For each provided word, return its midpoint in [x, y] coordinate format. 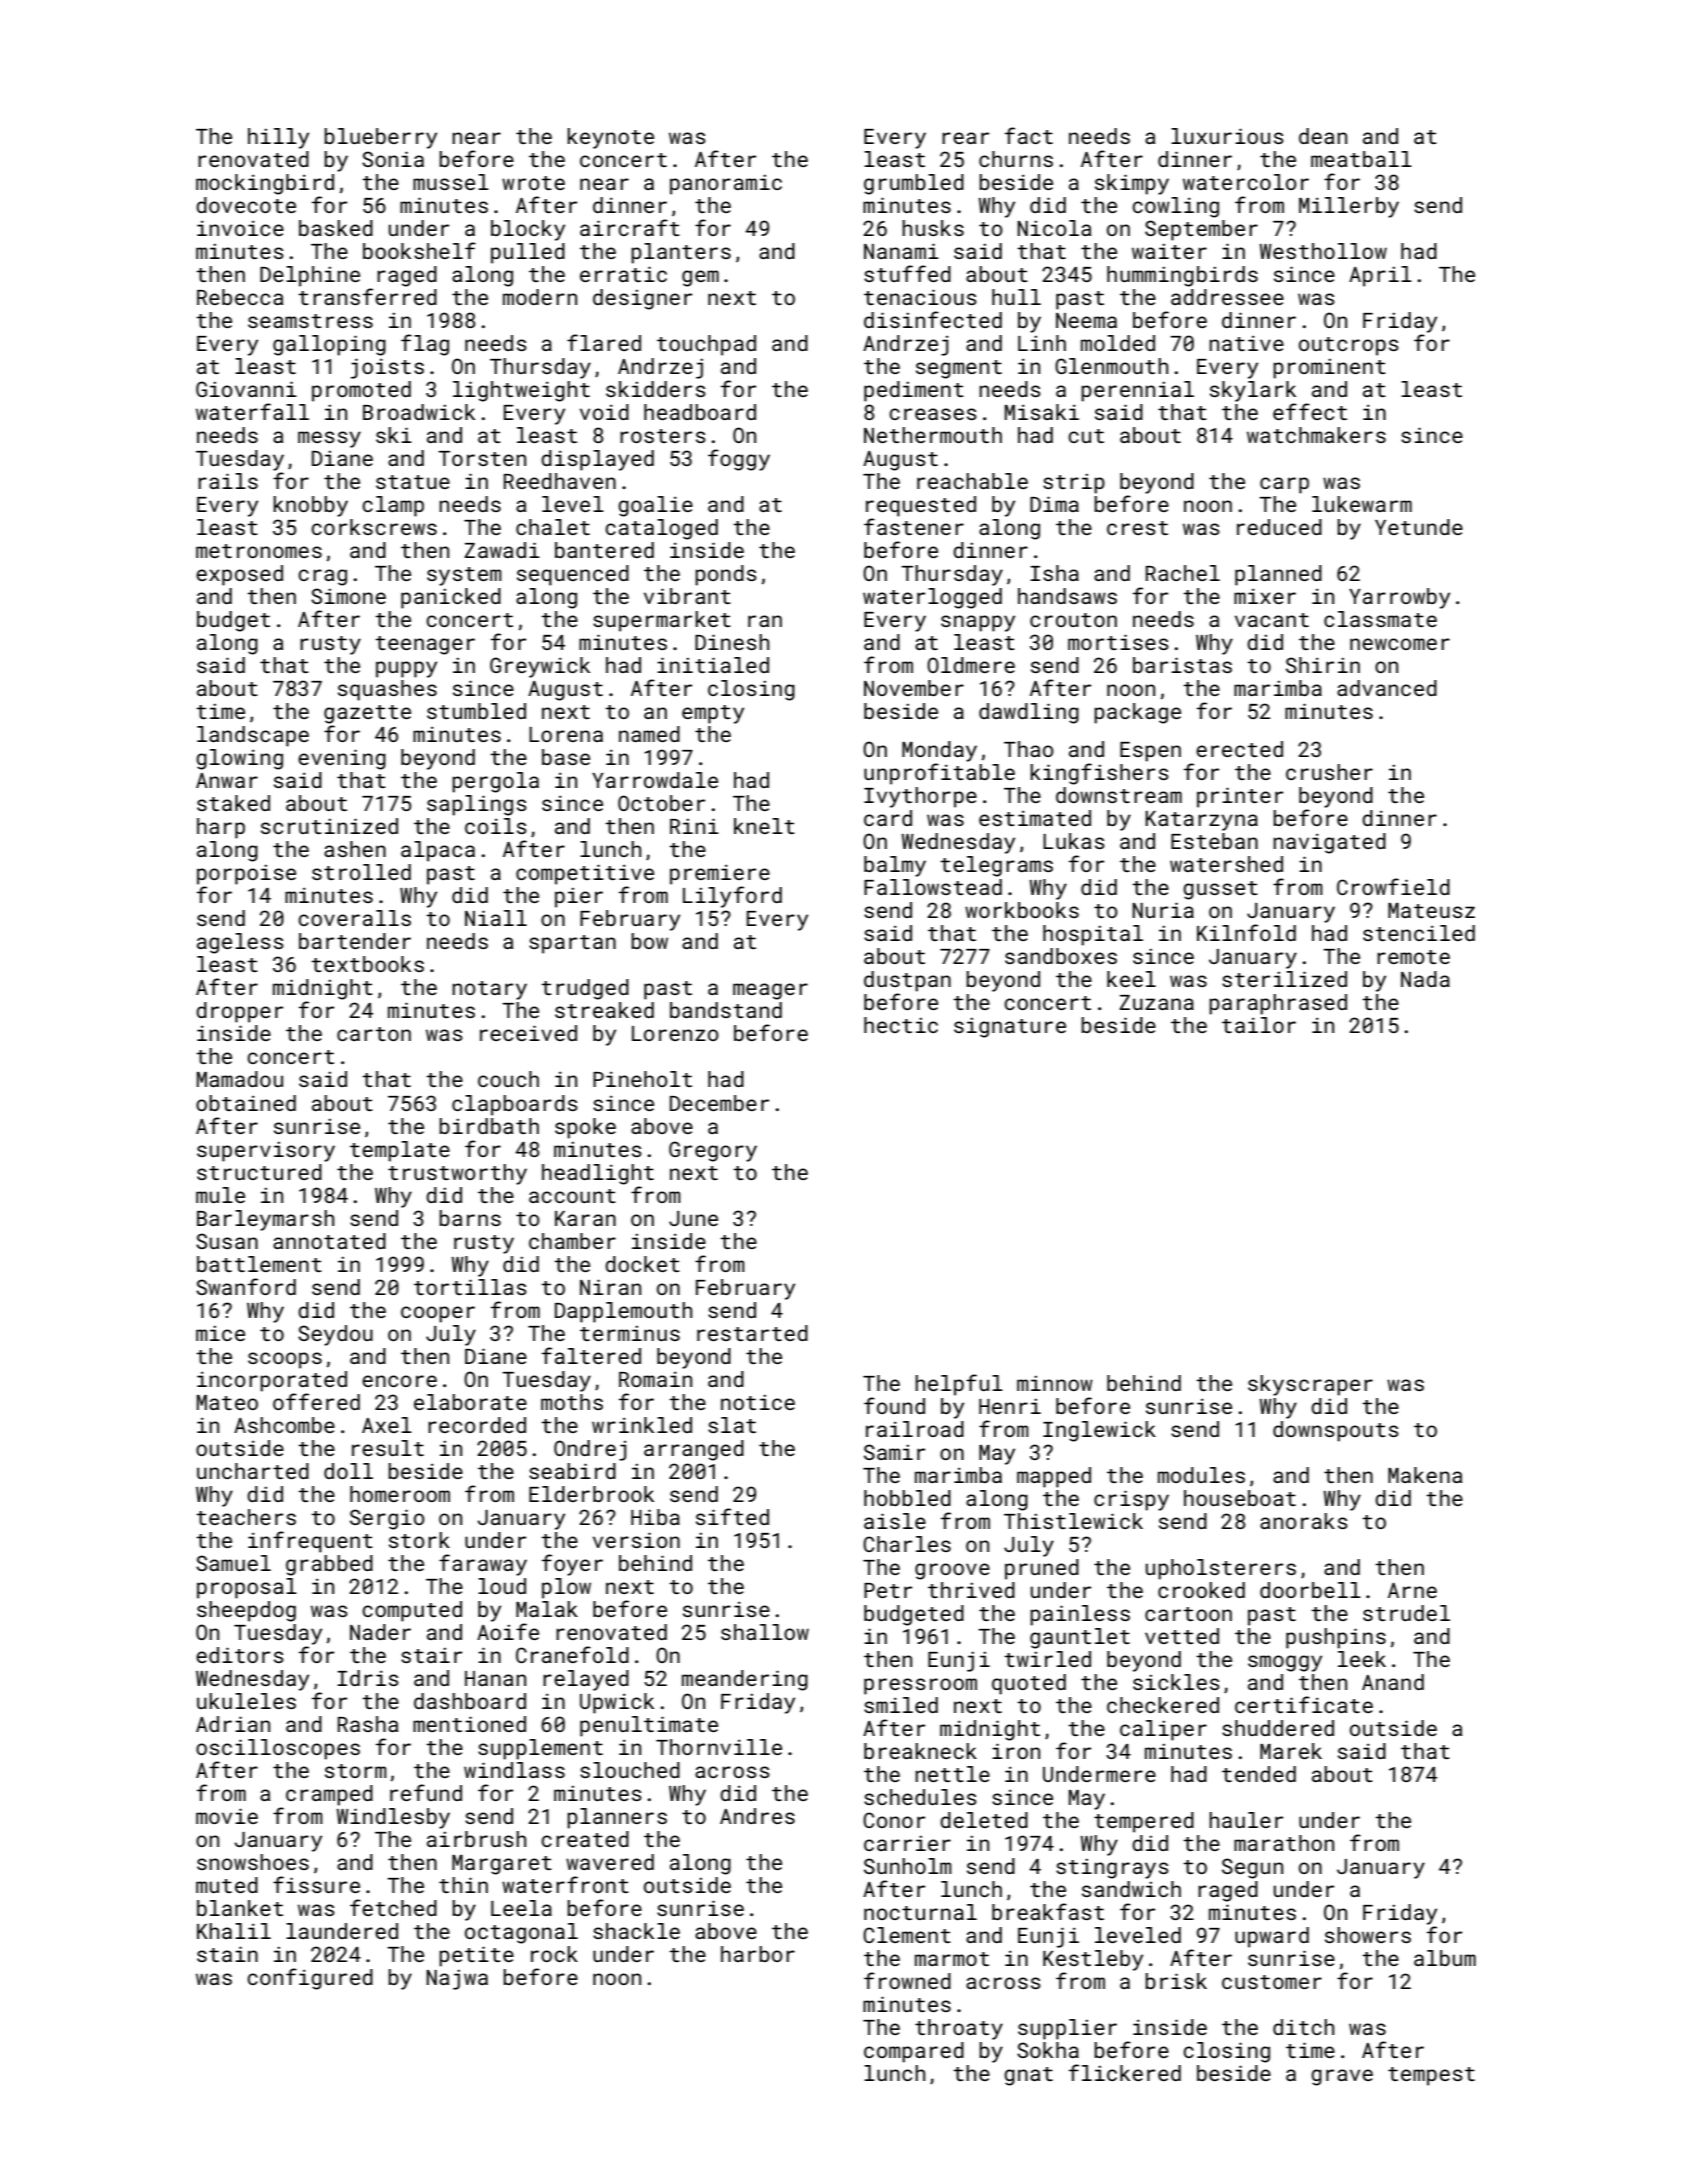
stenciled [1419, 933]
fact [1029, 135]
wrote [533, 183]
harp [221, 828]
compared [914, 2052]
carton [374, 1034]
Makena [1425, 1475]
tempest [1431, 2076]
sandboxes [1061, 956]
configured [310, 1979]
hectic [901, 1025]
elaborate [470, 1402]
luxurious [1227, 136]
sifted [732, 1516]
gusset [1220, 890]
